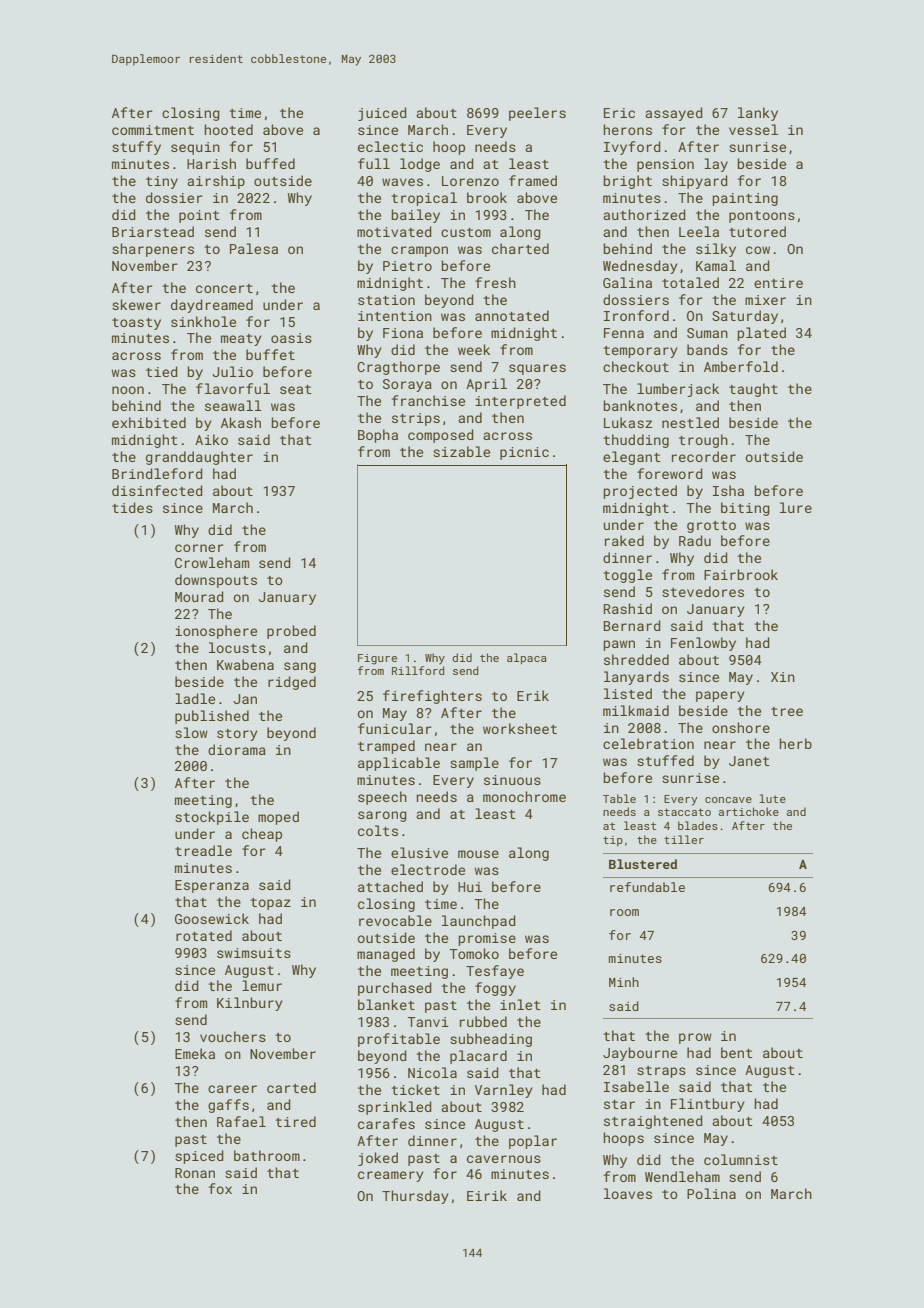 The width and height of the screenshot is (924, 1308). Describe the element at coordinates (291, 1087) in the screenshot. I see `carted` at that location.
